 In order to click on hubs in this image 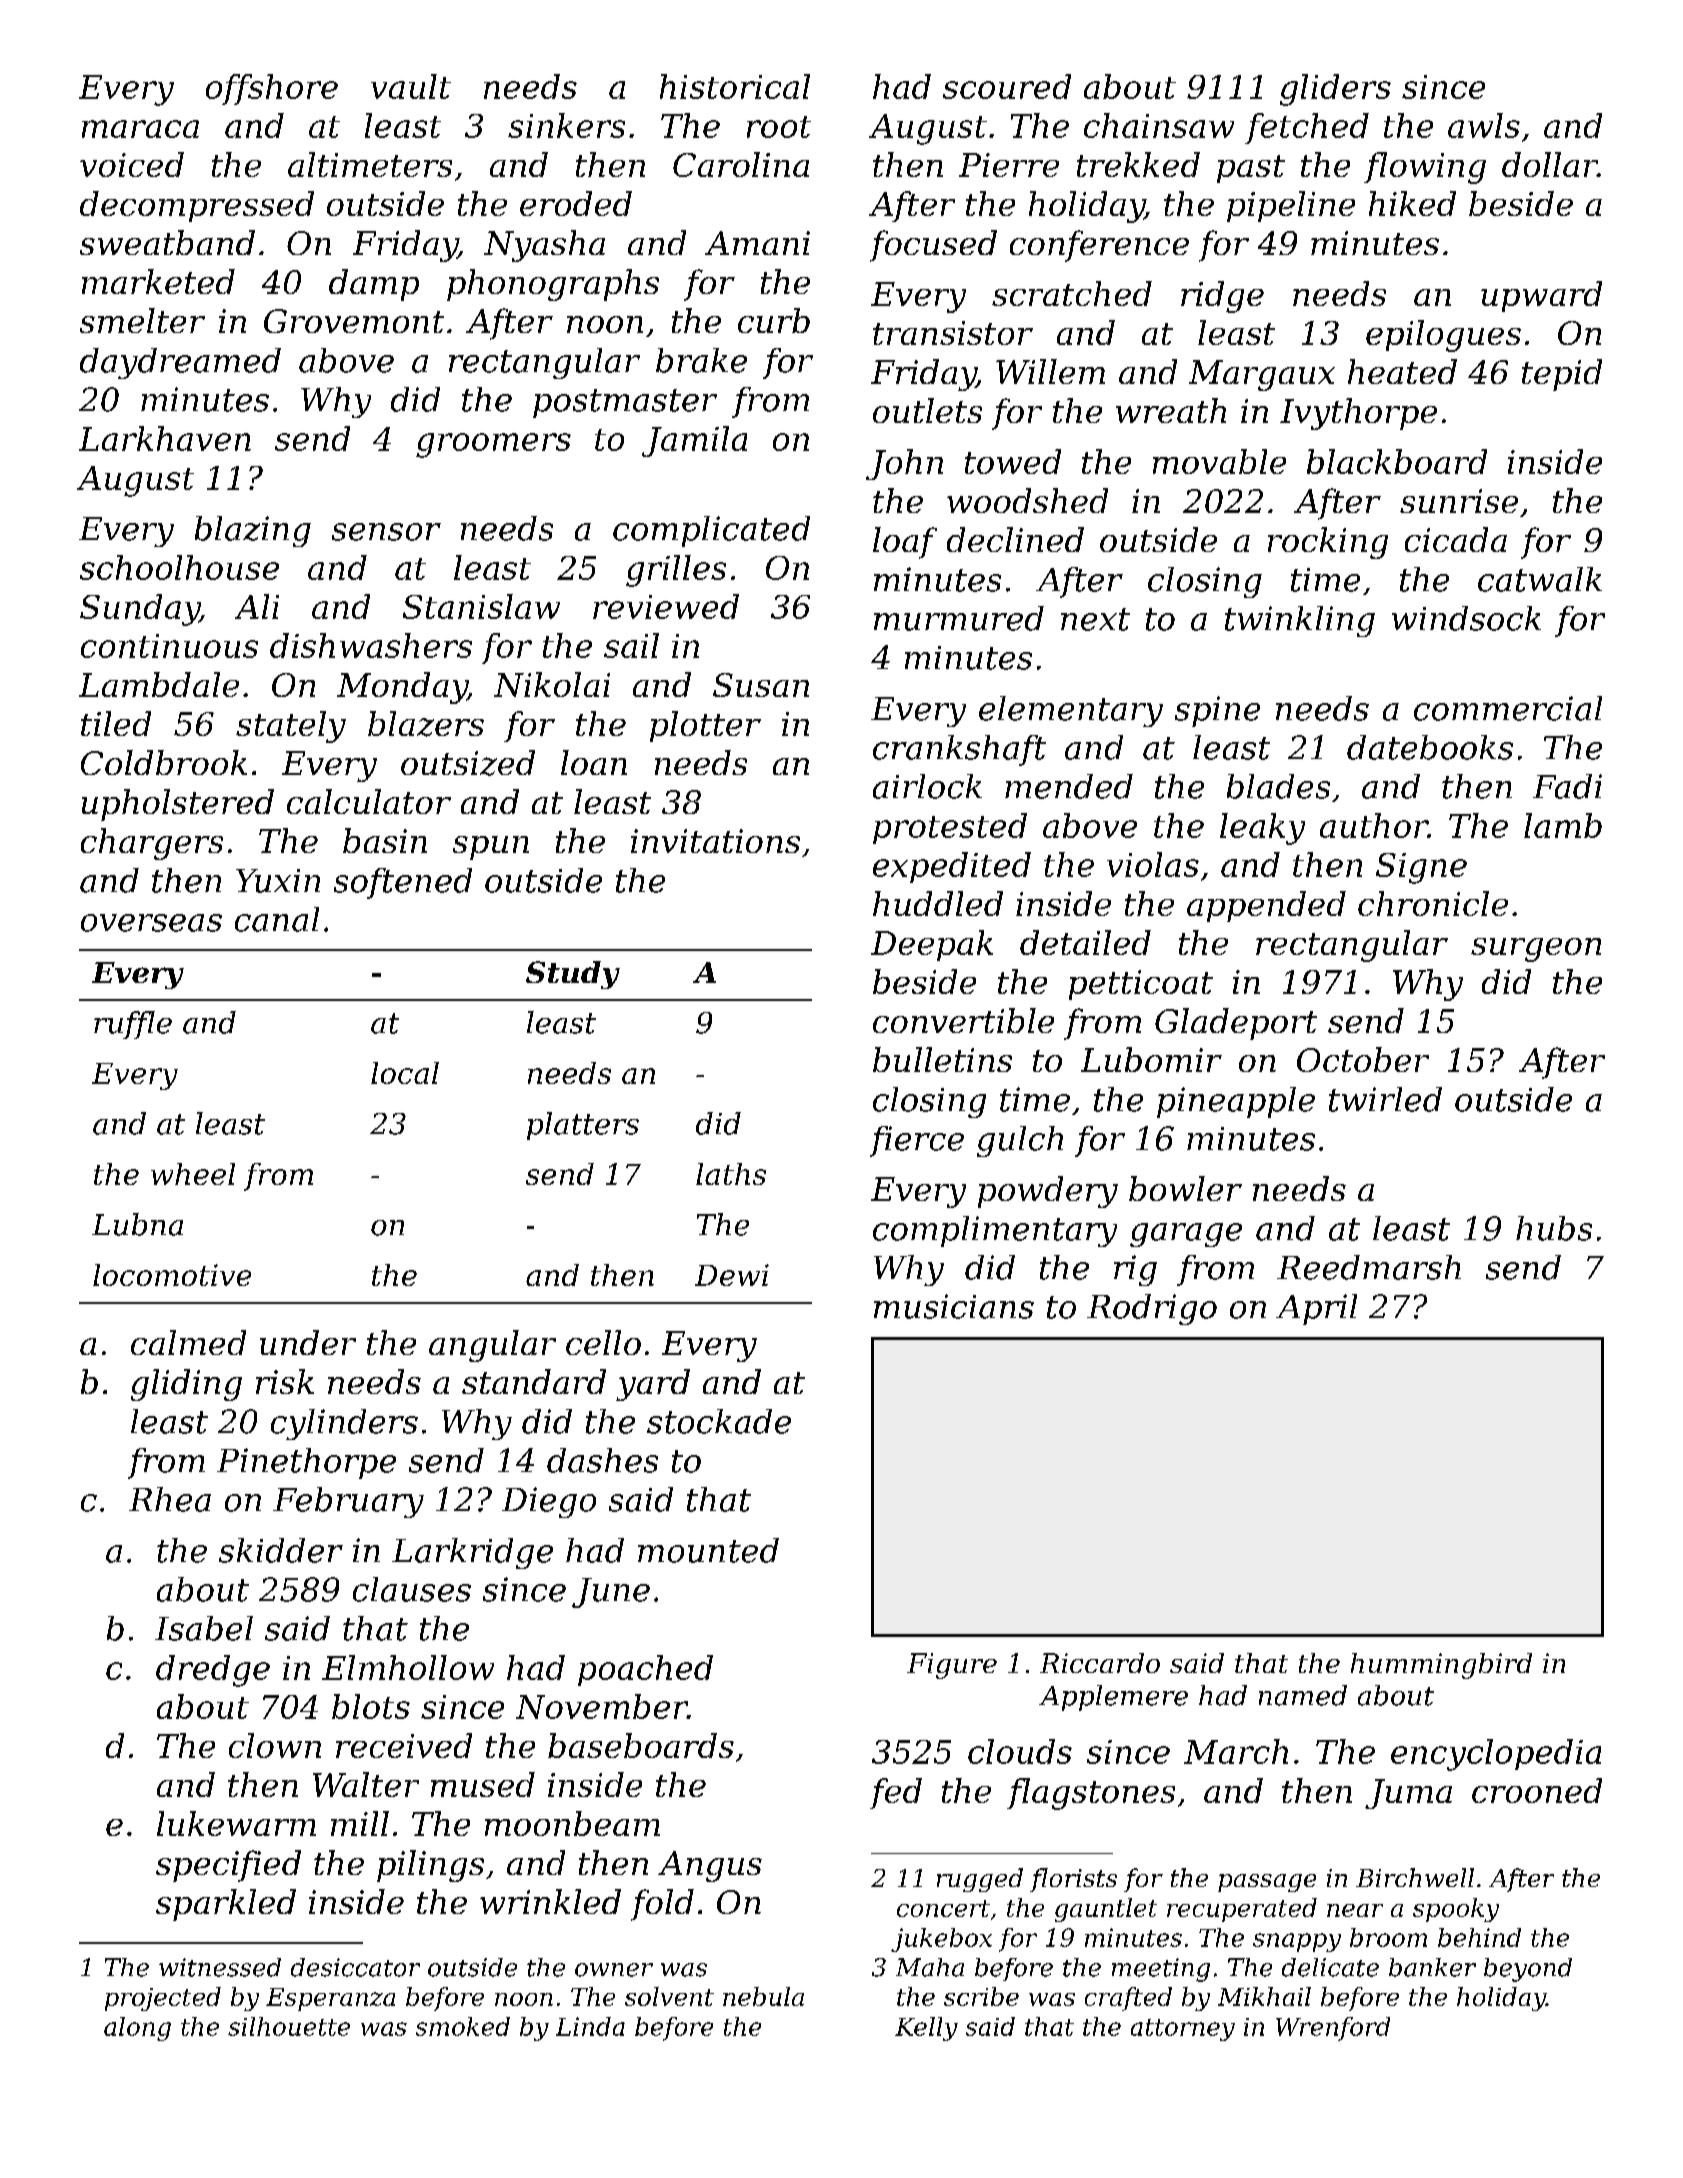, I will do `click(1554, 1228)`.
